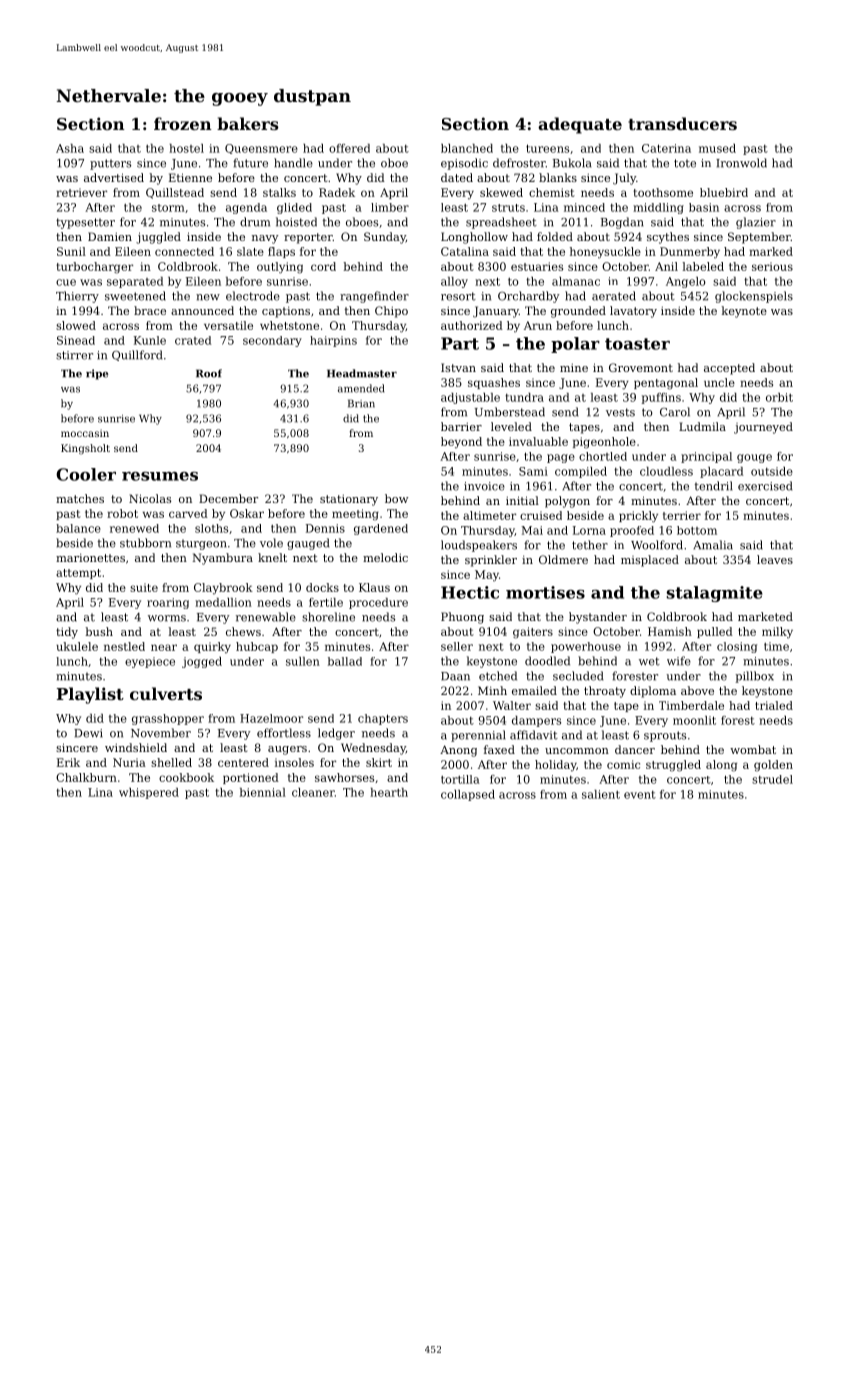 This screenshot has height=1400, width=849. What do you see at coordinates (457, 177) in the screenshot?
I see `dated` at bounding box center [457, 177].
